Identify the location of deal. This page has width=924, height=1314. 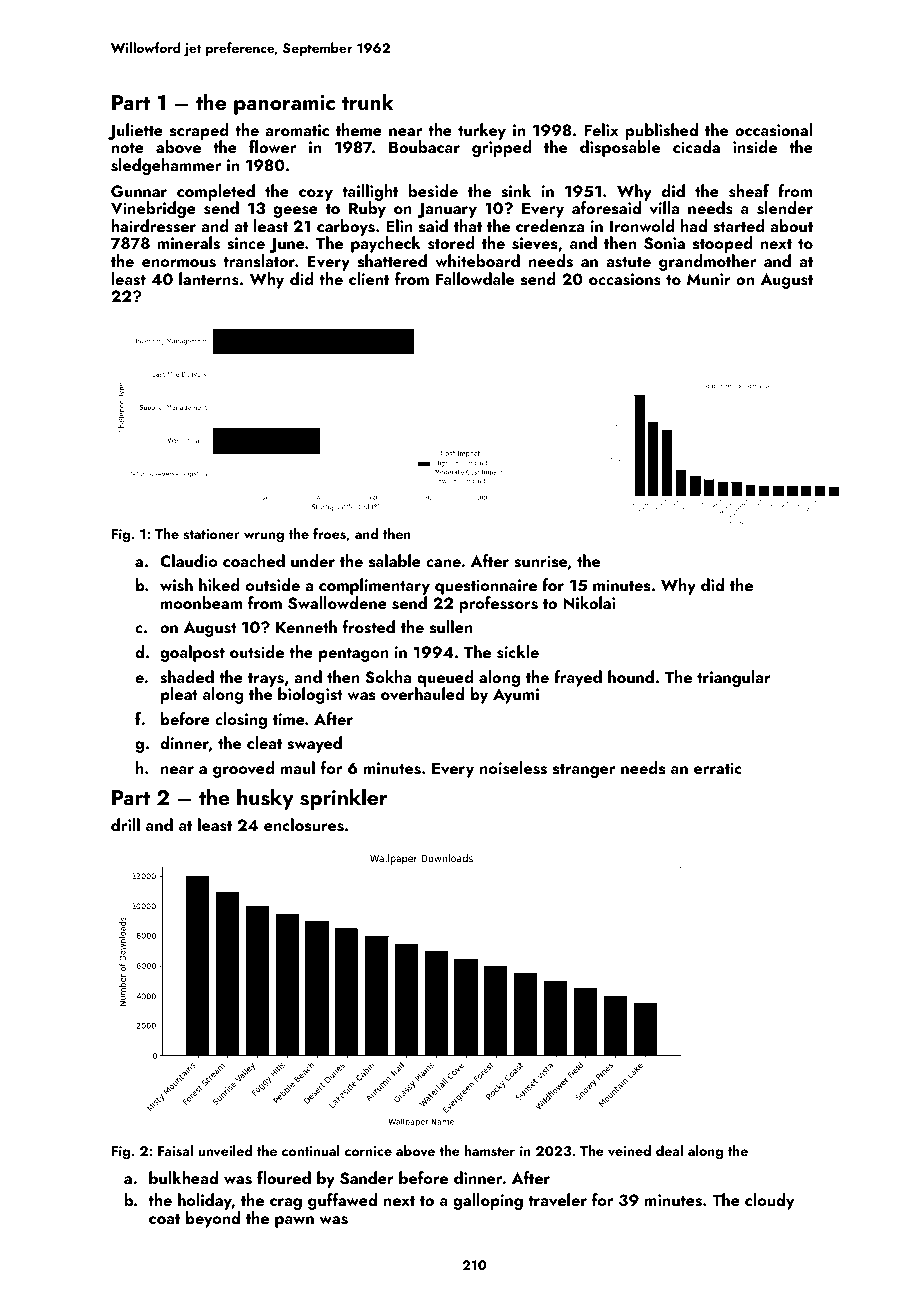
(669, 1150).
